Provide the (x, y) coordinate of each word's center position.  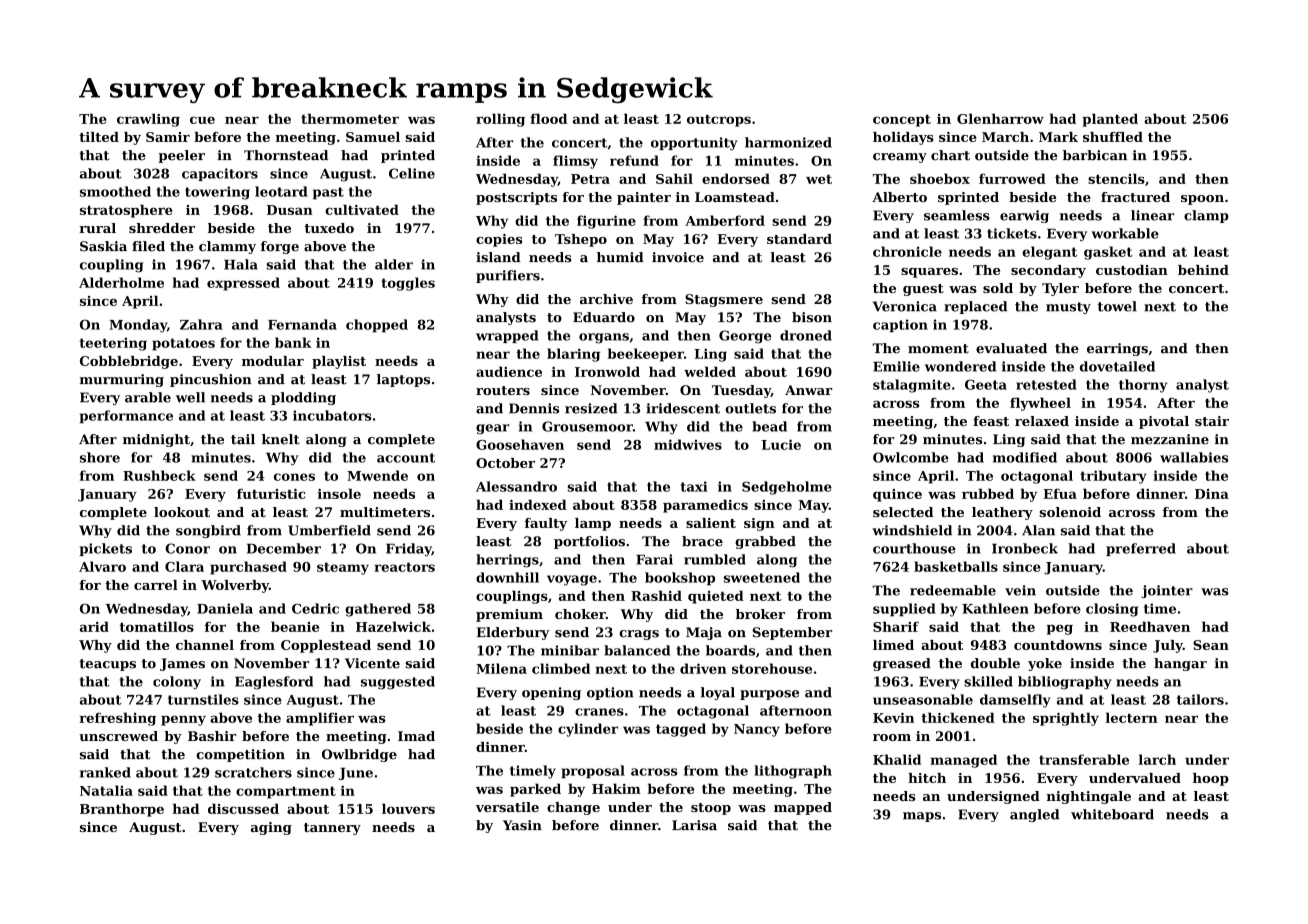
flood (548, 118)
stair (1212, 421)
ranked (105, 772)
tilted (99, 137)
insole (339, 493)
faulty (546, 524)
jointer (1167, 591)
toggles (408, 284)
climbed (561, 668)
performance (126, 416)
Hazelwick (393, 626)
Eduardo (604, 317)
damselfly (1015, 701)
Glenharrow (1000, 118)
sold (998, 288)
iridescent (683, 408)
